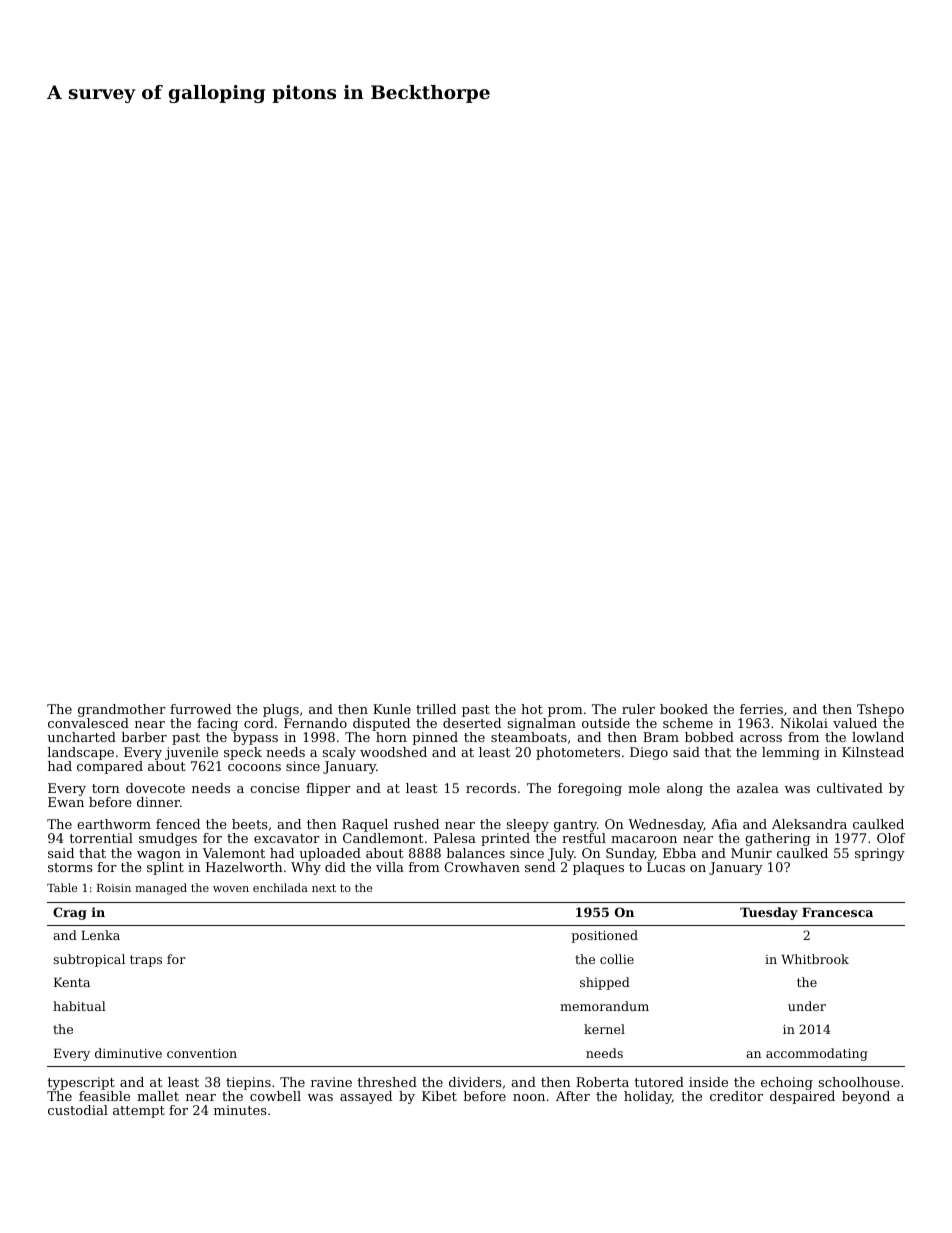 This screenshot has width=952, height=1233. Describe the element at coordinates (110, 767) in the screenshot. I see `compared` at that location.
